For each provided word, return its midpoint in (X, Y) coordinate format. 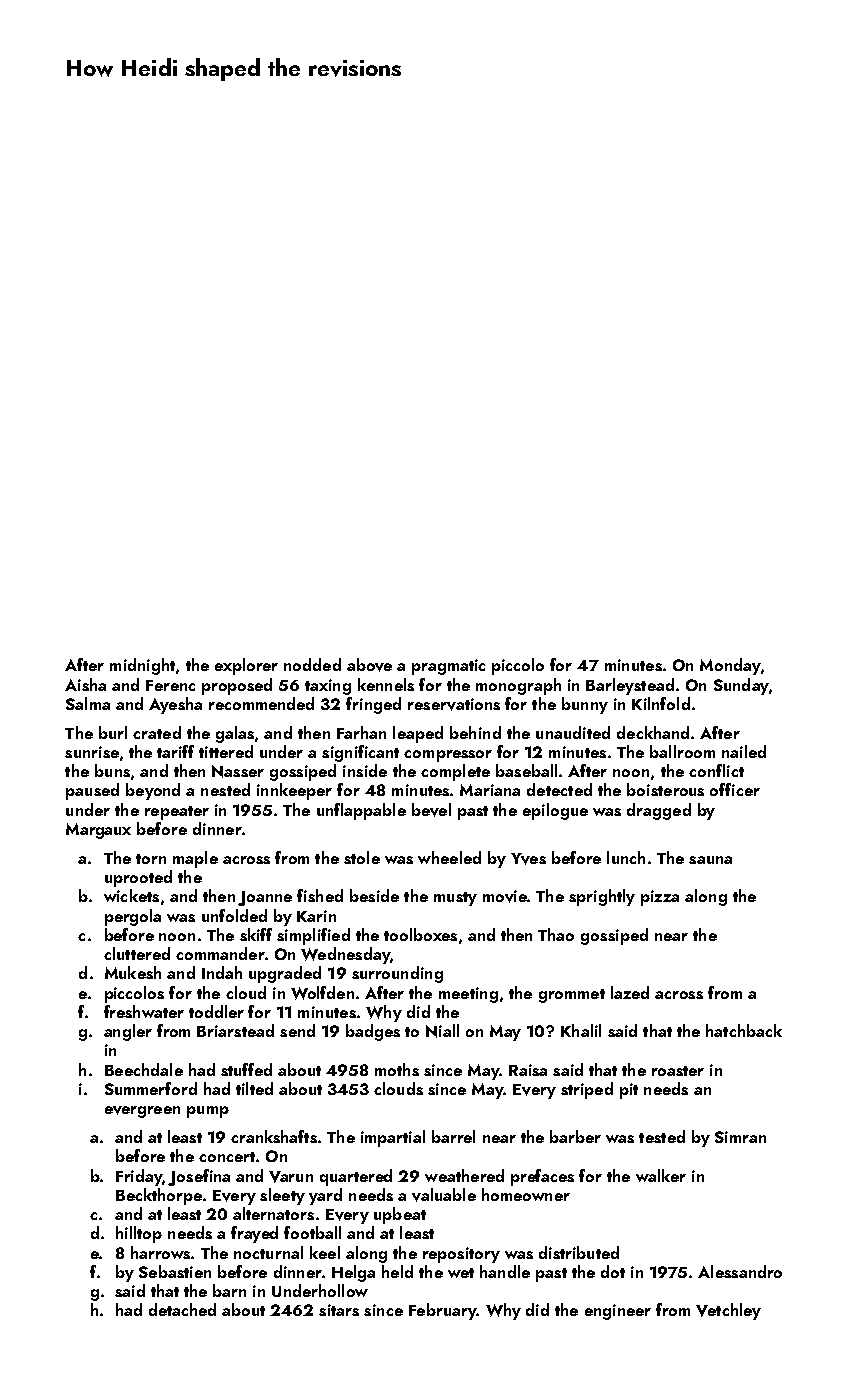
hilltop (139, 1234)
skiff (256, 934)
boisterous (665, 789)
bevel (431, 810)
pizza (660, 898)
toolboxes (420, 934)
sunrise (92, 752)
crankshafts (274, 1136)
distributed (579, 1252)
